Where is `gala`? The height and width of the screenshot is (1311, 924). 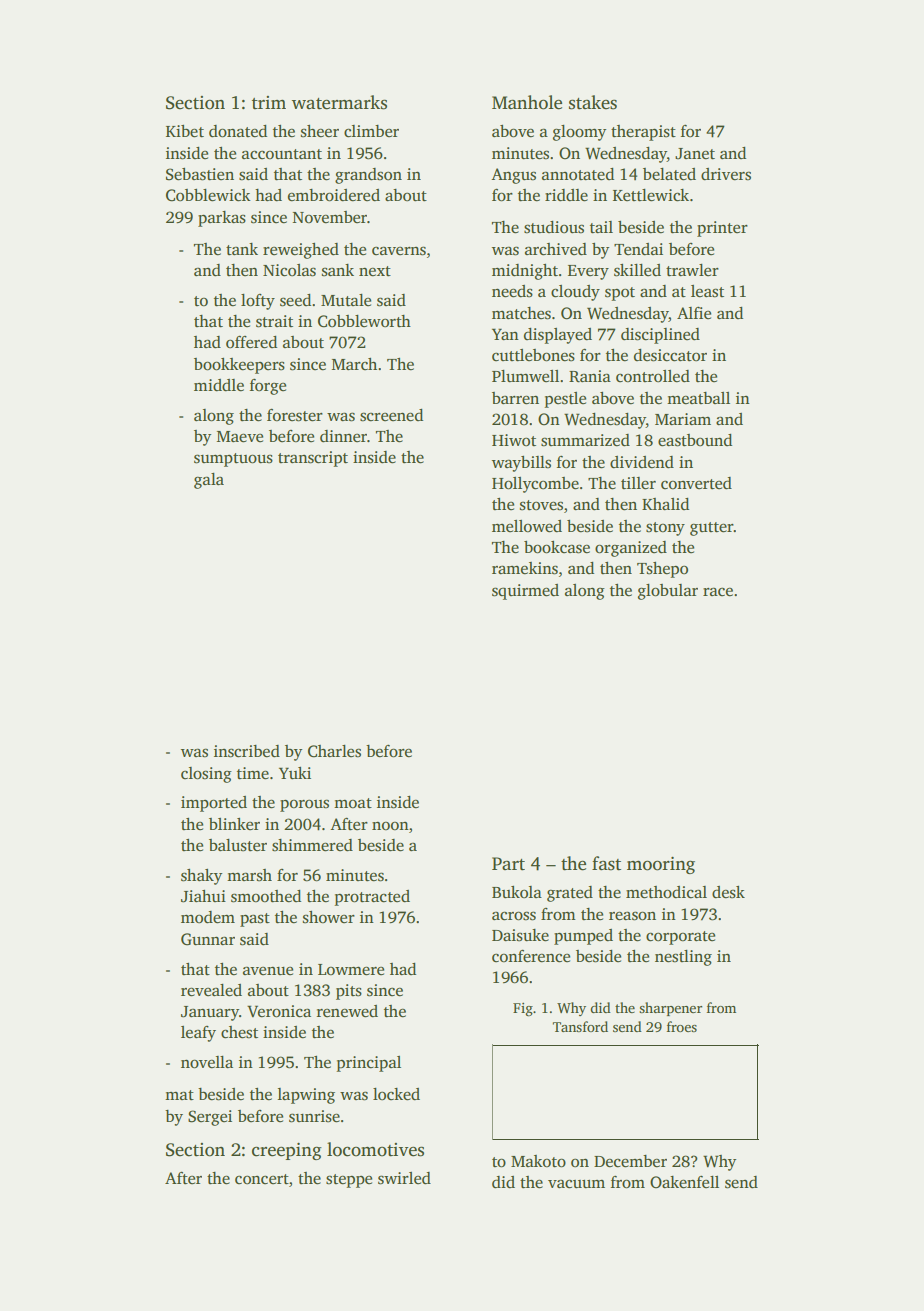
gala is located at coordinates (209, 481).
